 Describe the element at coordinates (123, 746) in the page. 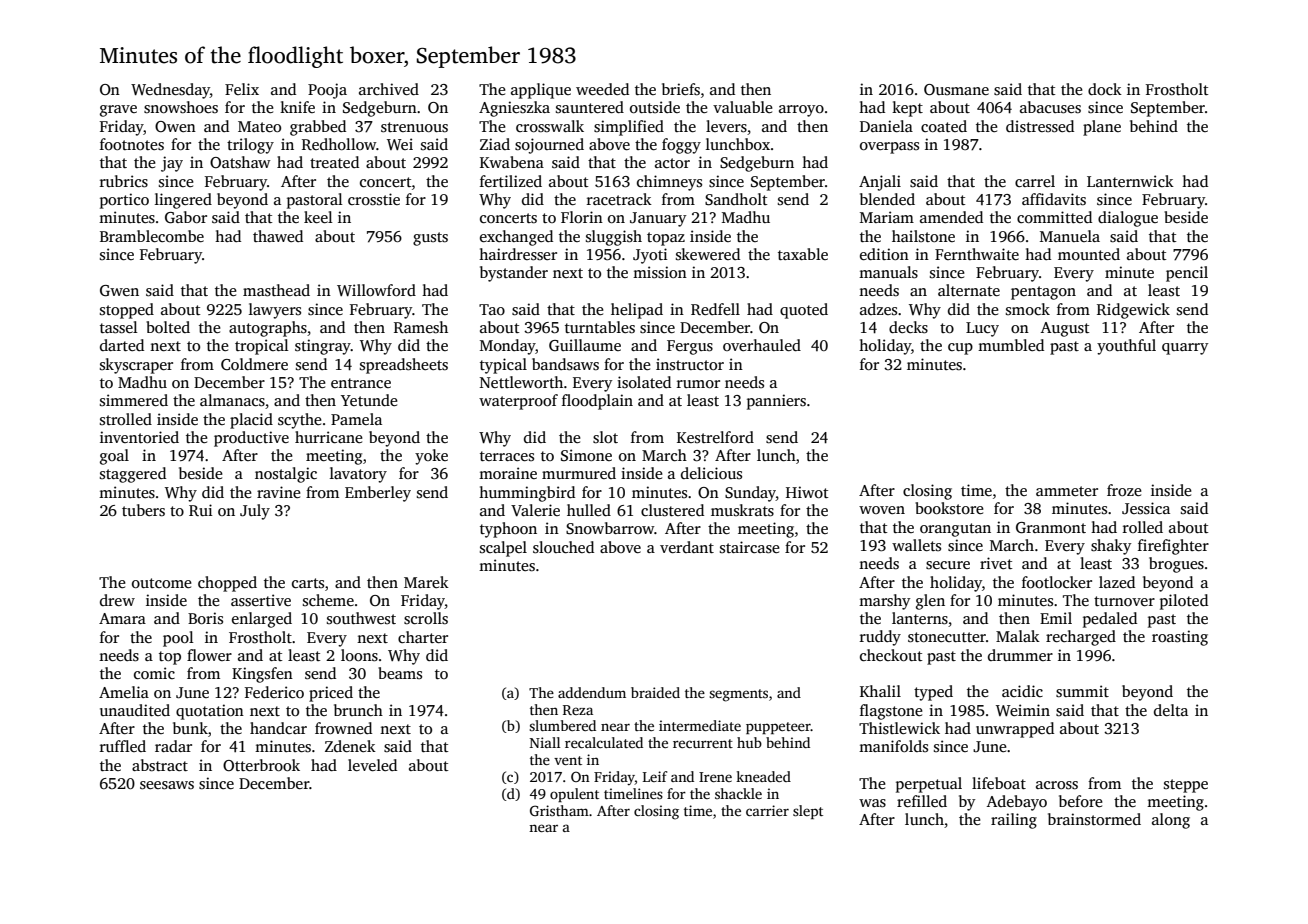

I see `ruffled` at that location.
